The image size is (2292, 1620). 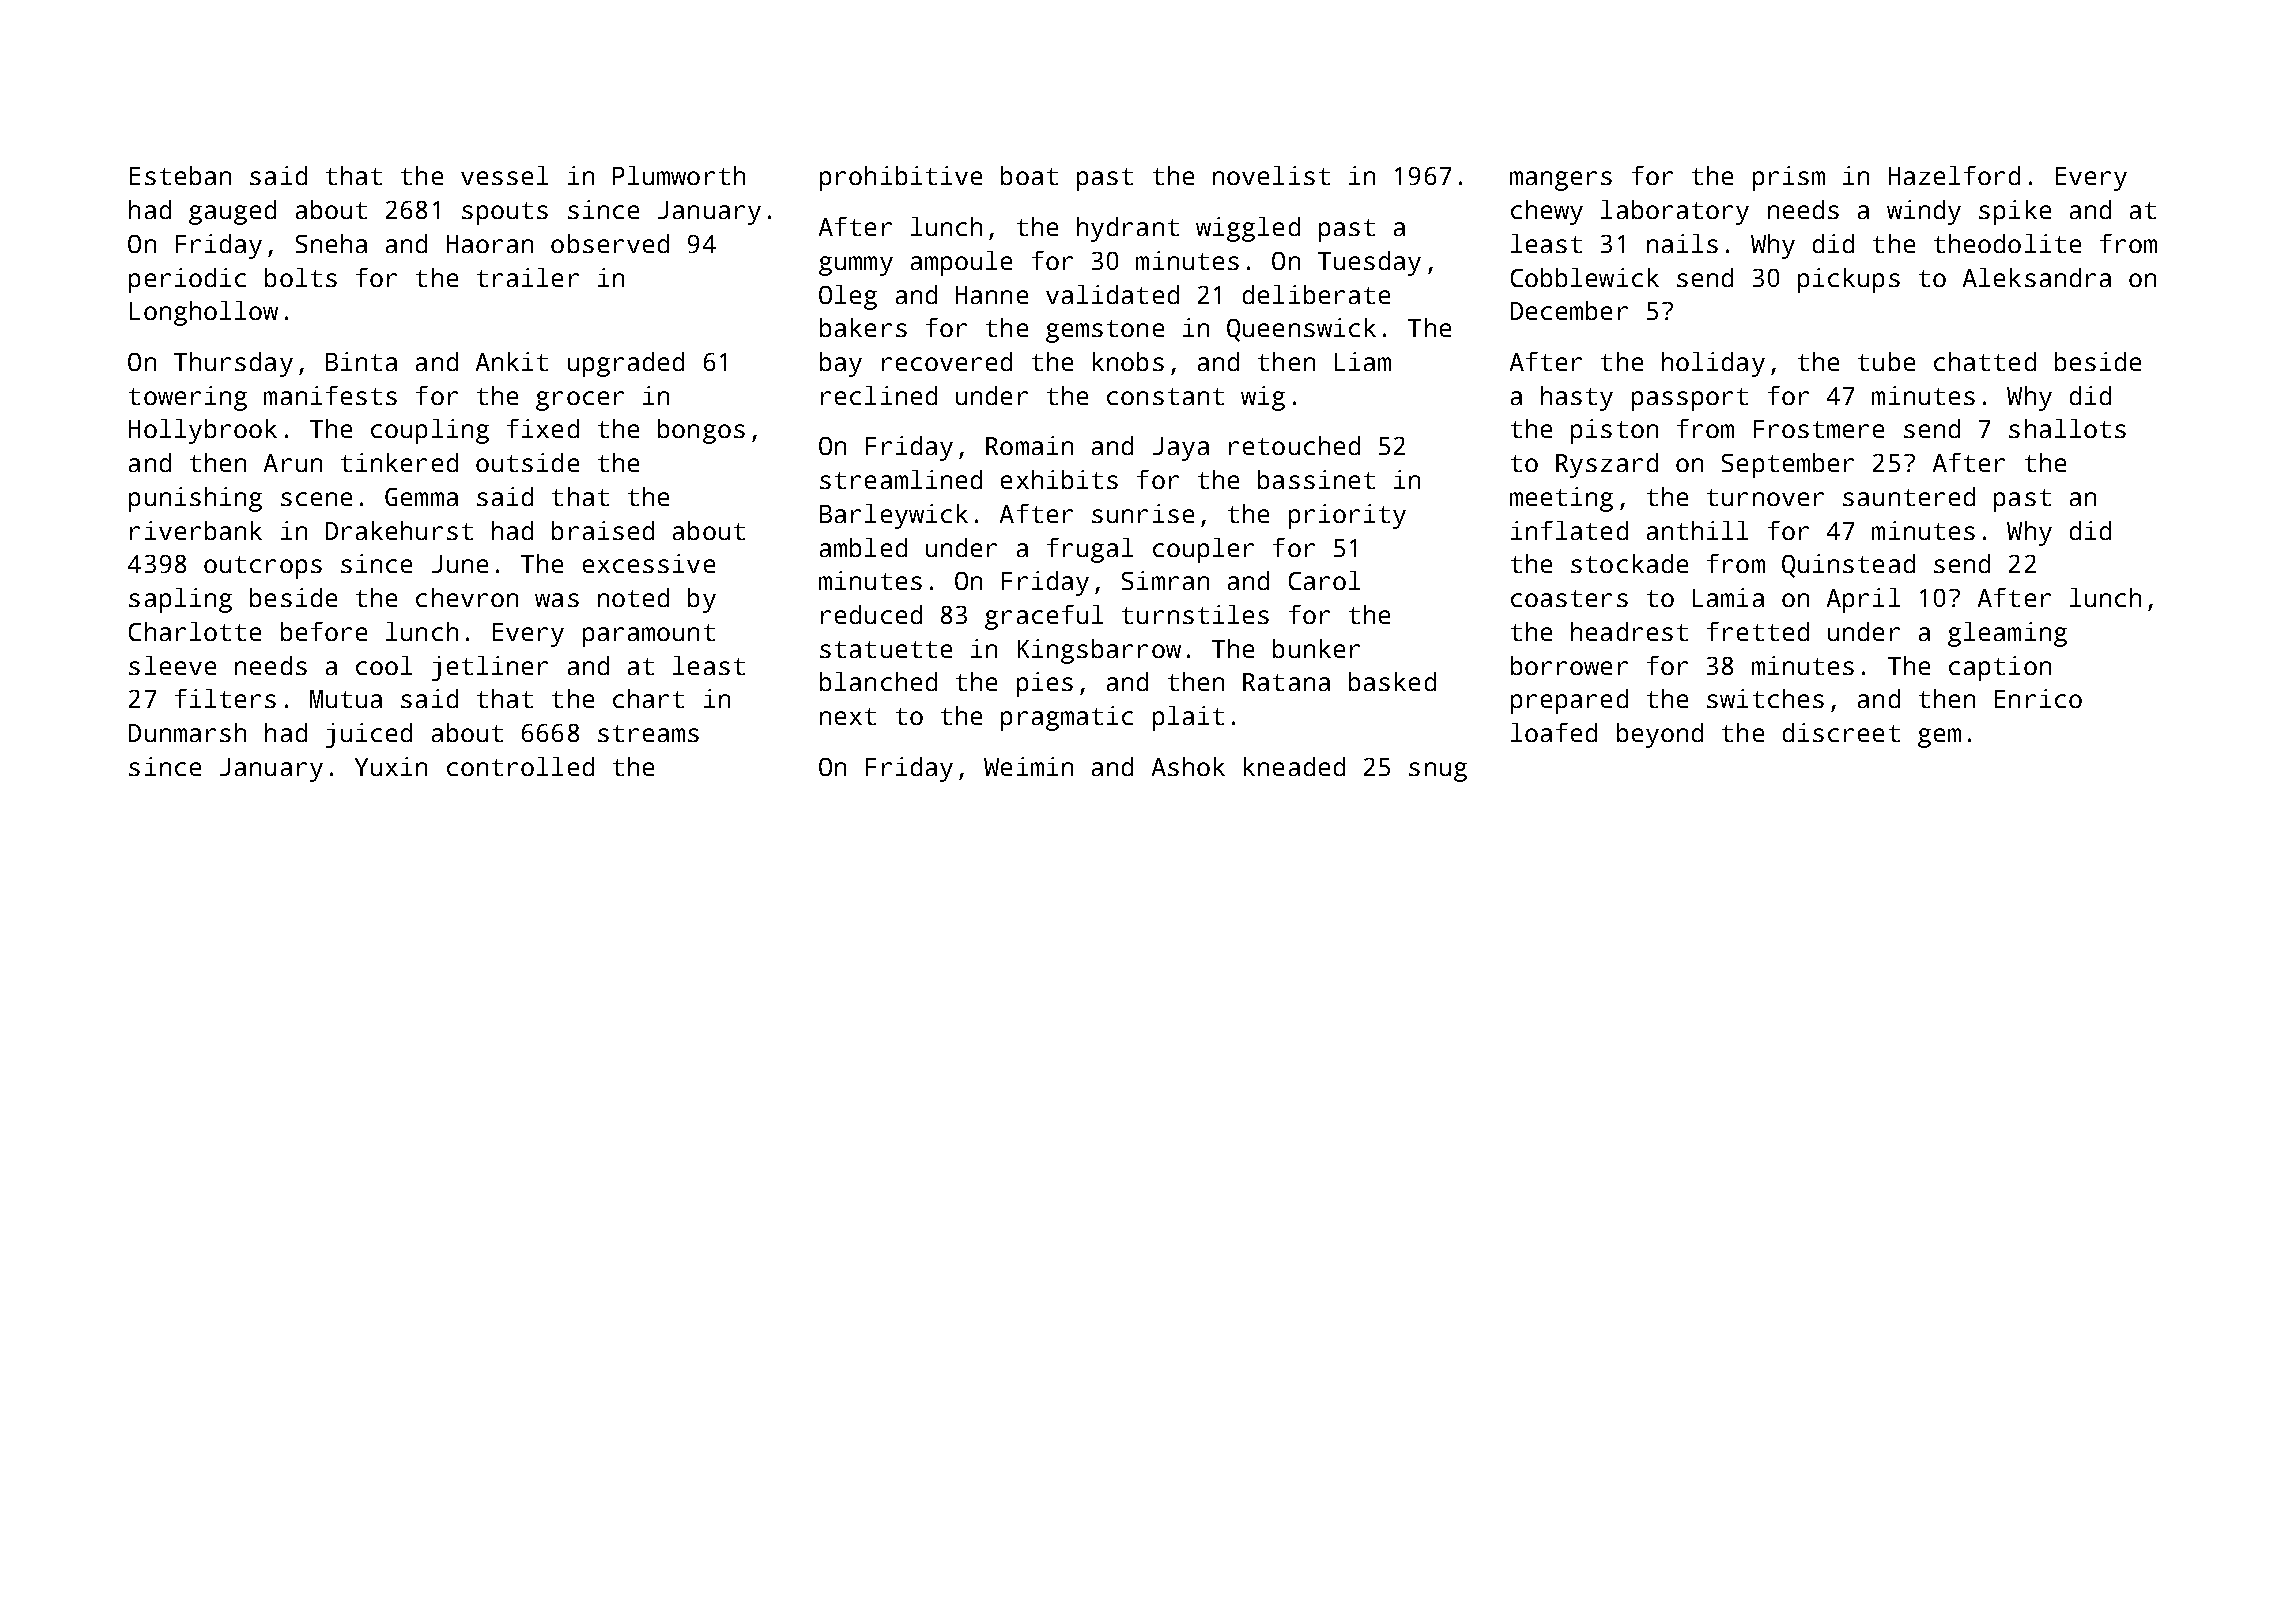 I want to click on Liam, so click(x=1363, y=361).
